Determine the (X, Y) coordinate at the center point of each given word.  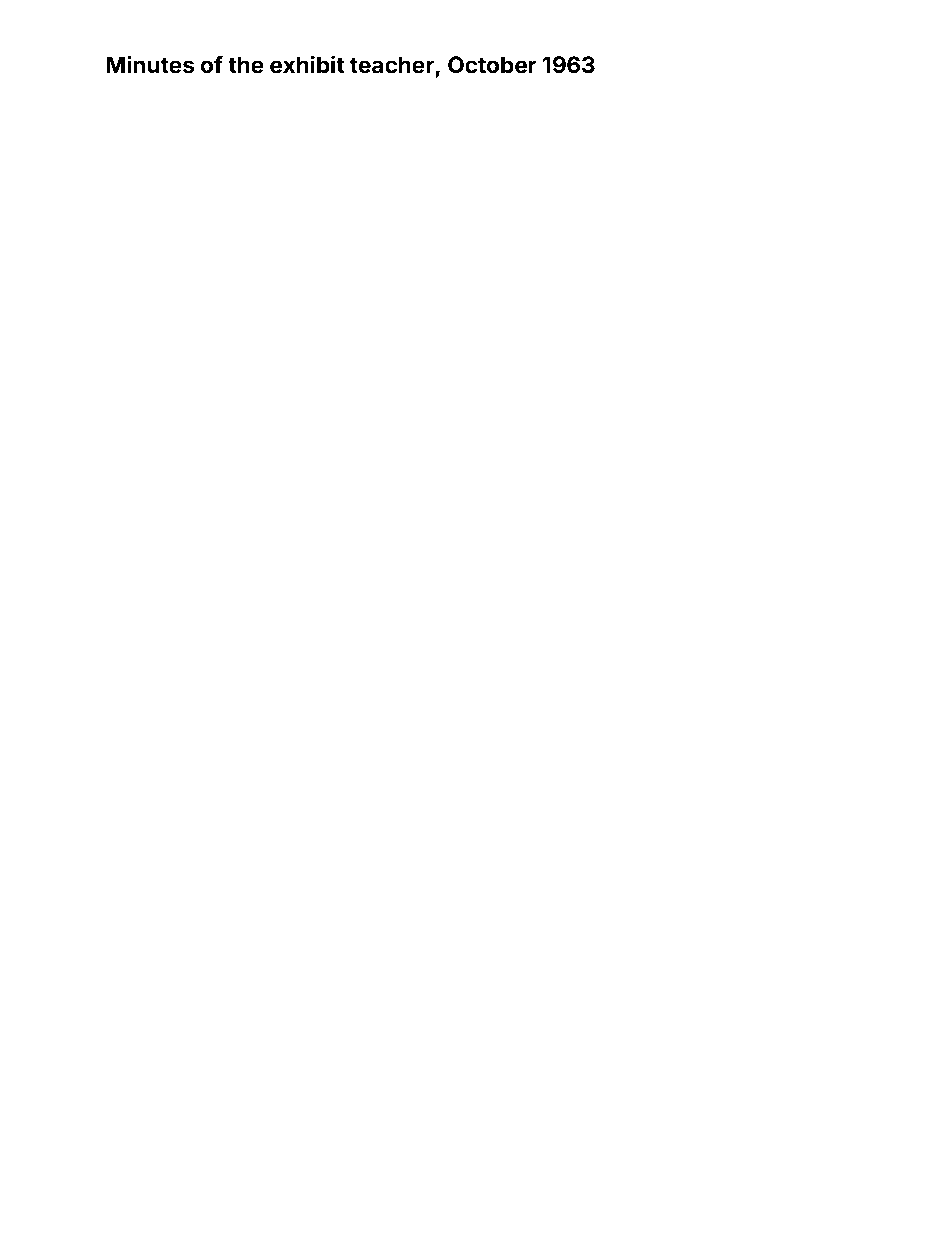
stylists (426, 425)
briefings (127, 1029)
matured (825, 229)
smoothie (518, 1066)
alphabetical (278, 266)
